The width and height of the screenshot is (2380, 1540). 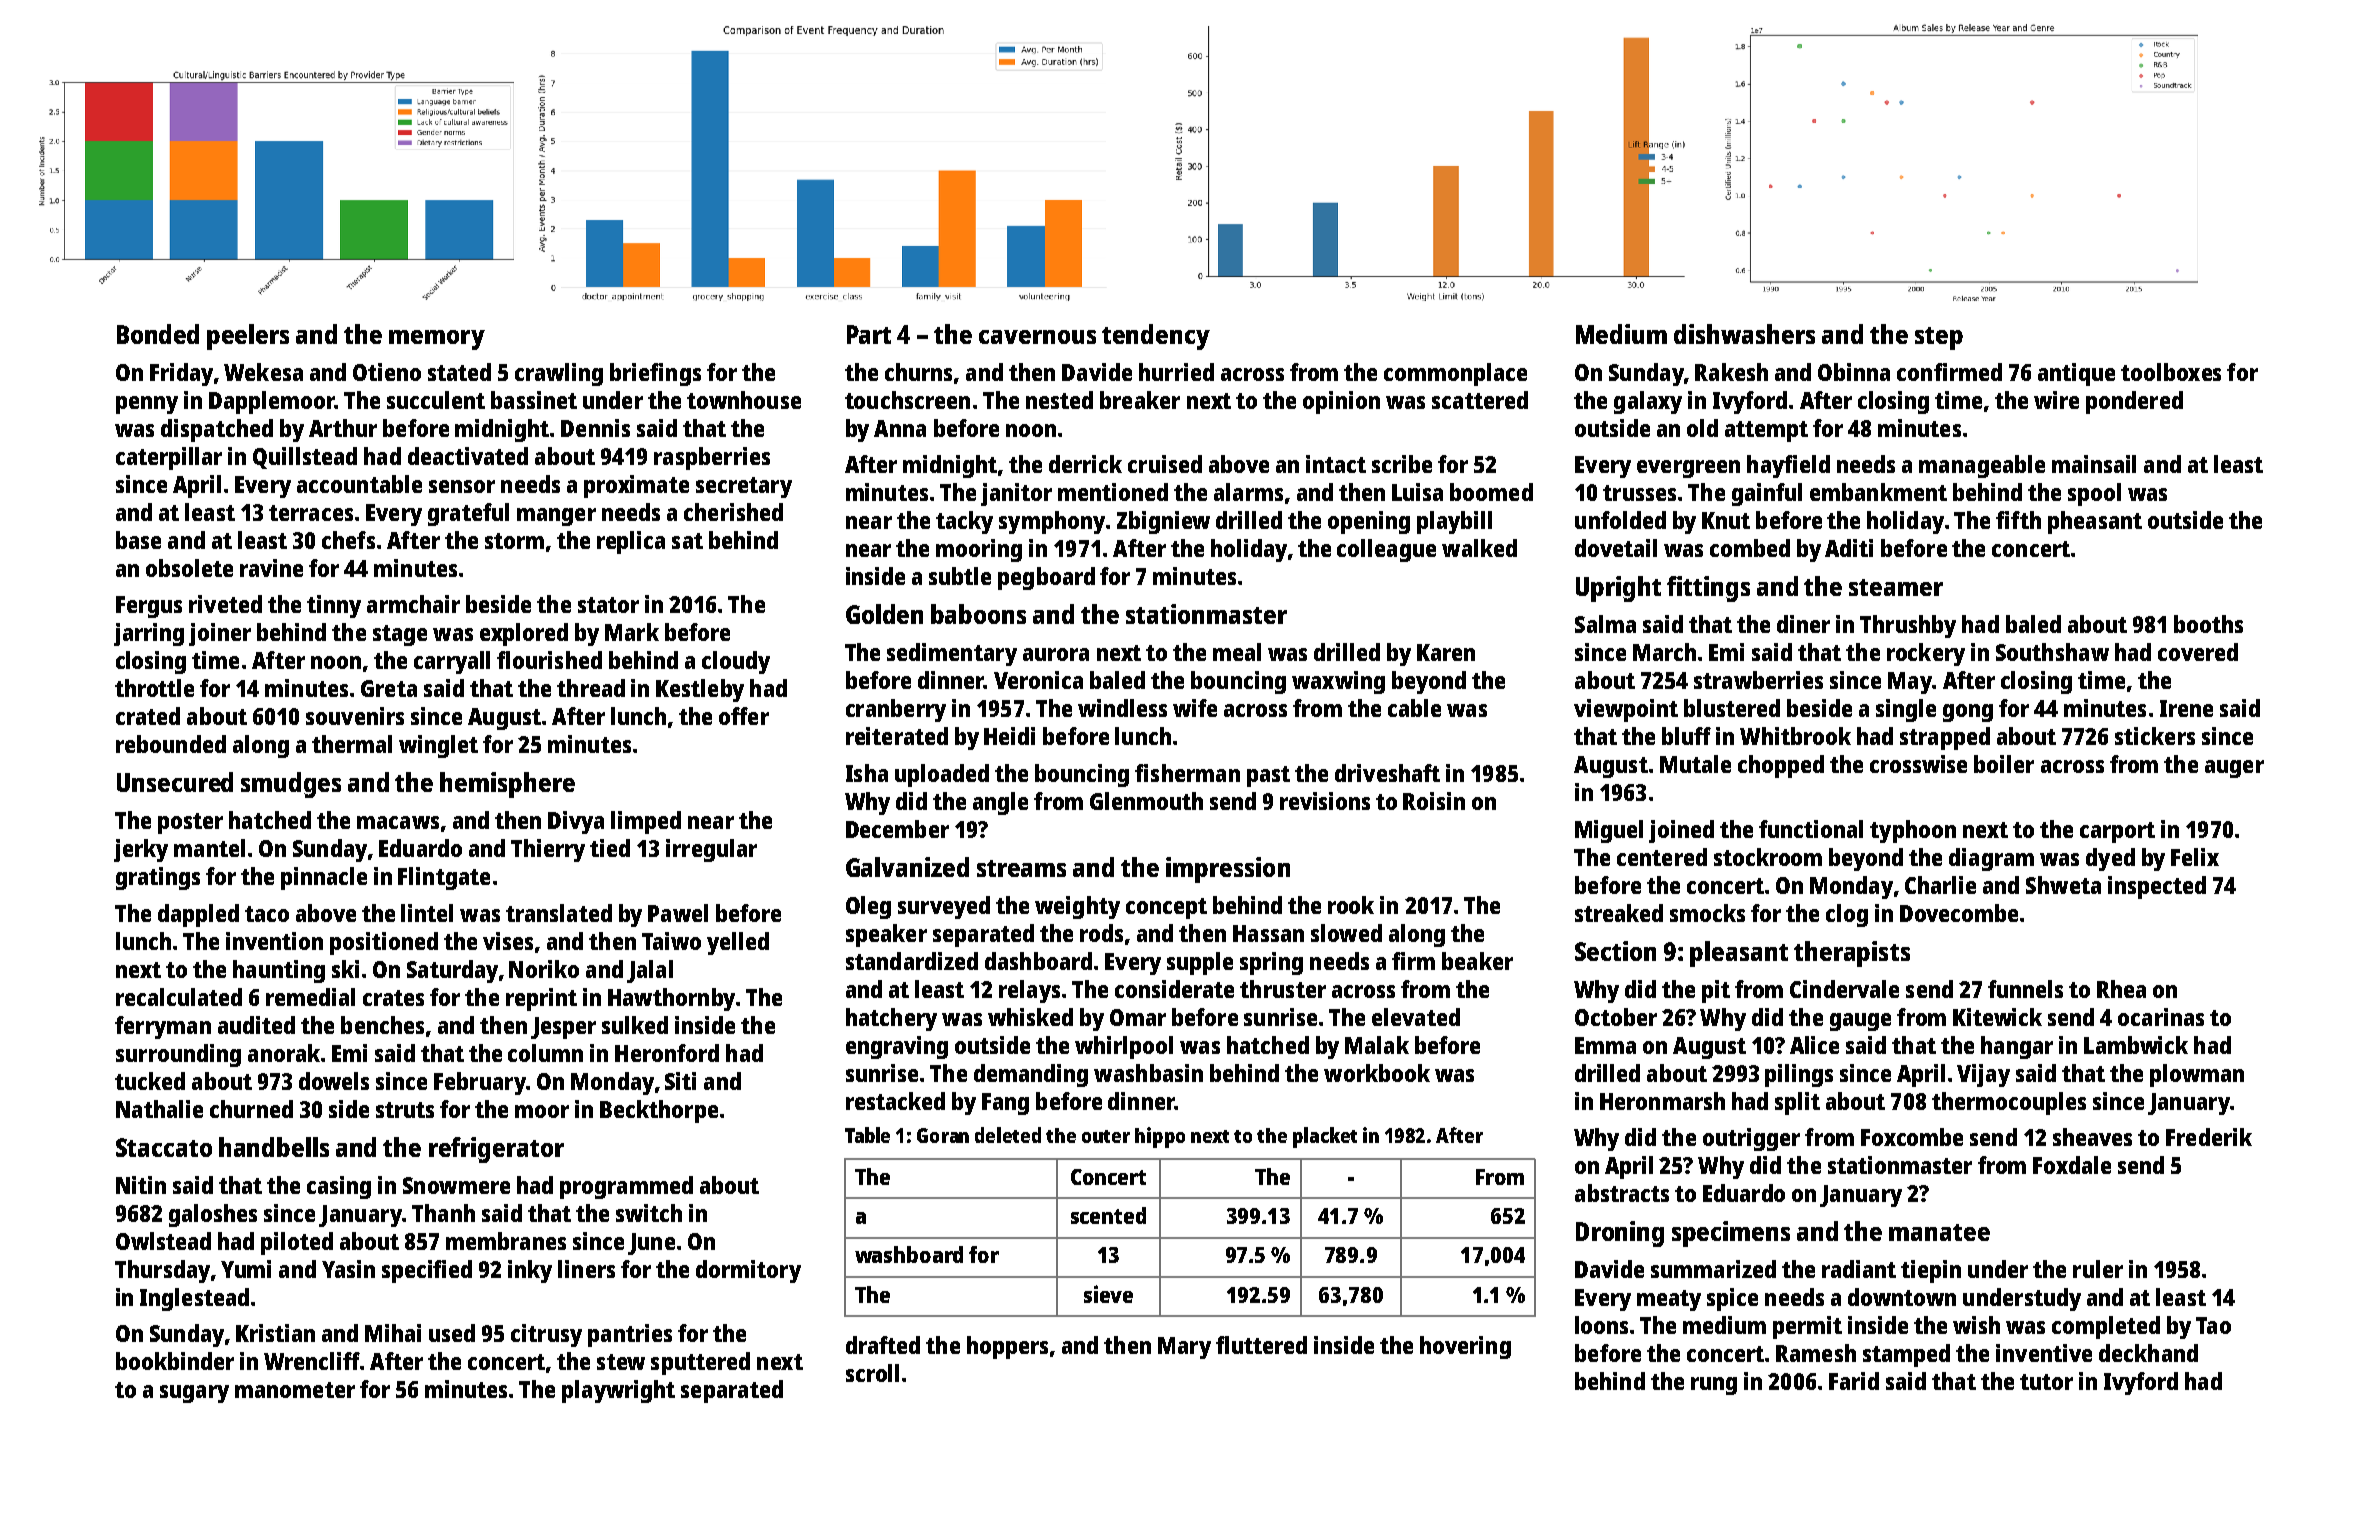 What do you see at coordinates (2161, 1017) in the screenshot?
I see `ocarinas` at bounding box center [2161, 1017].
